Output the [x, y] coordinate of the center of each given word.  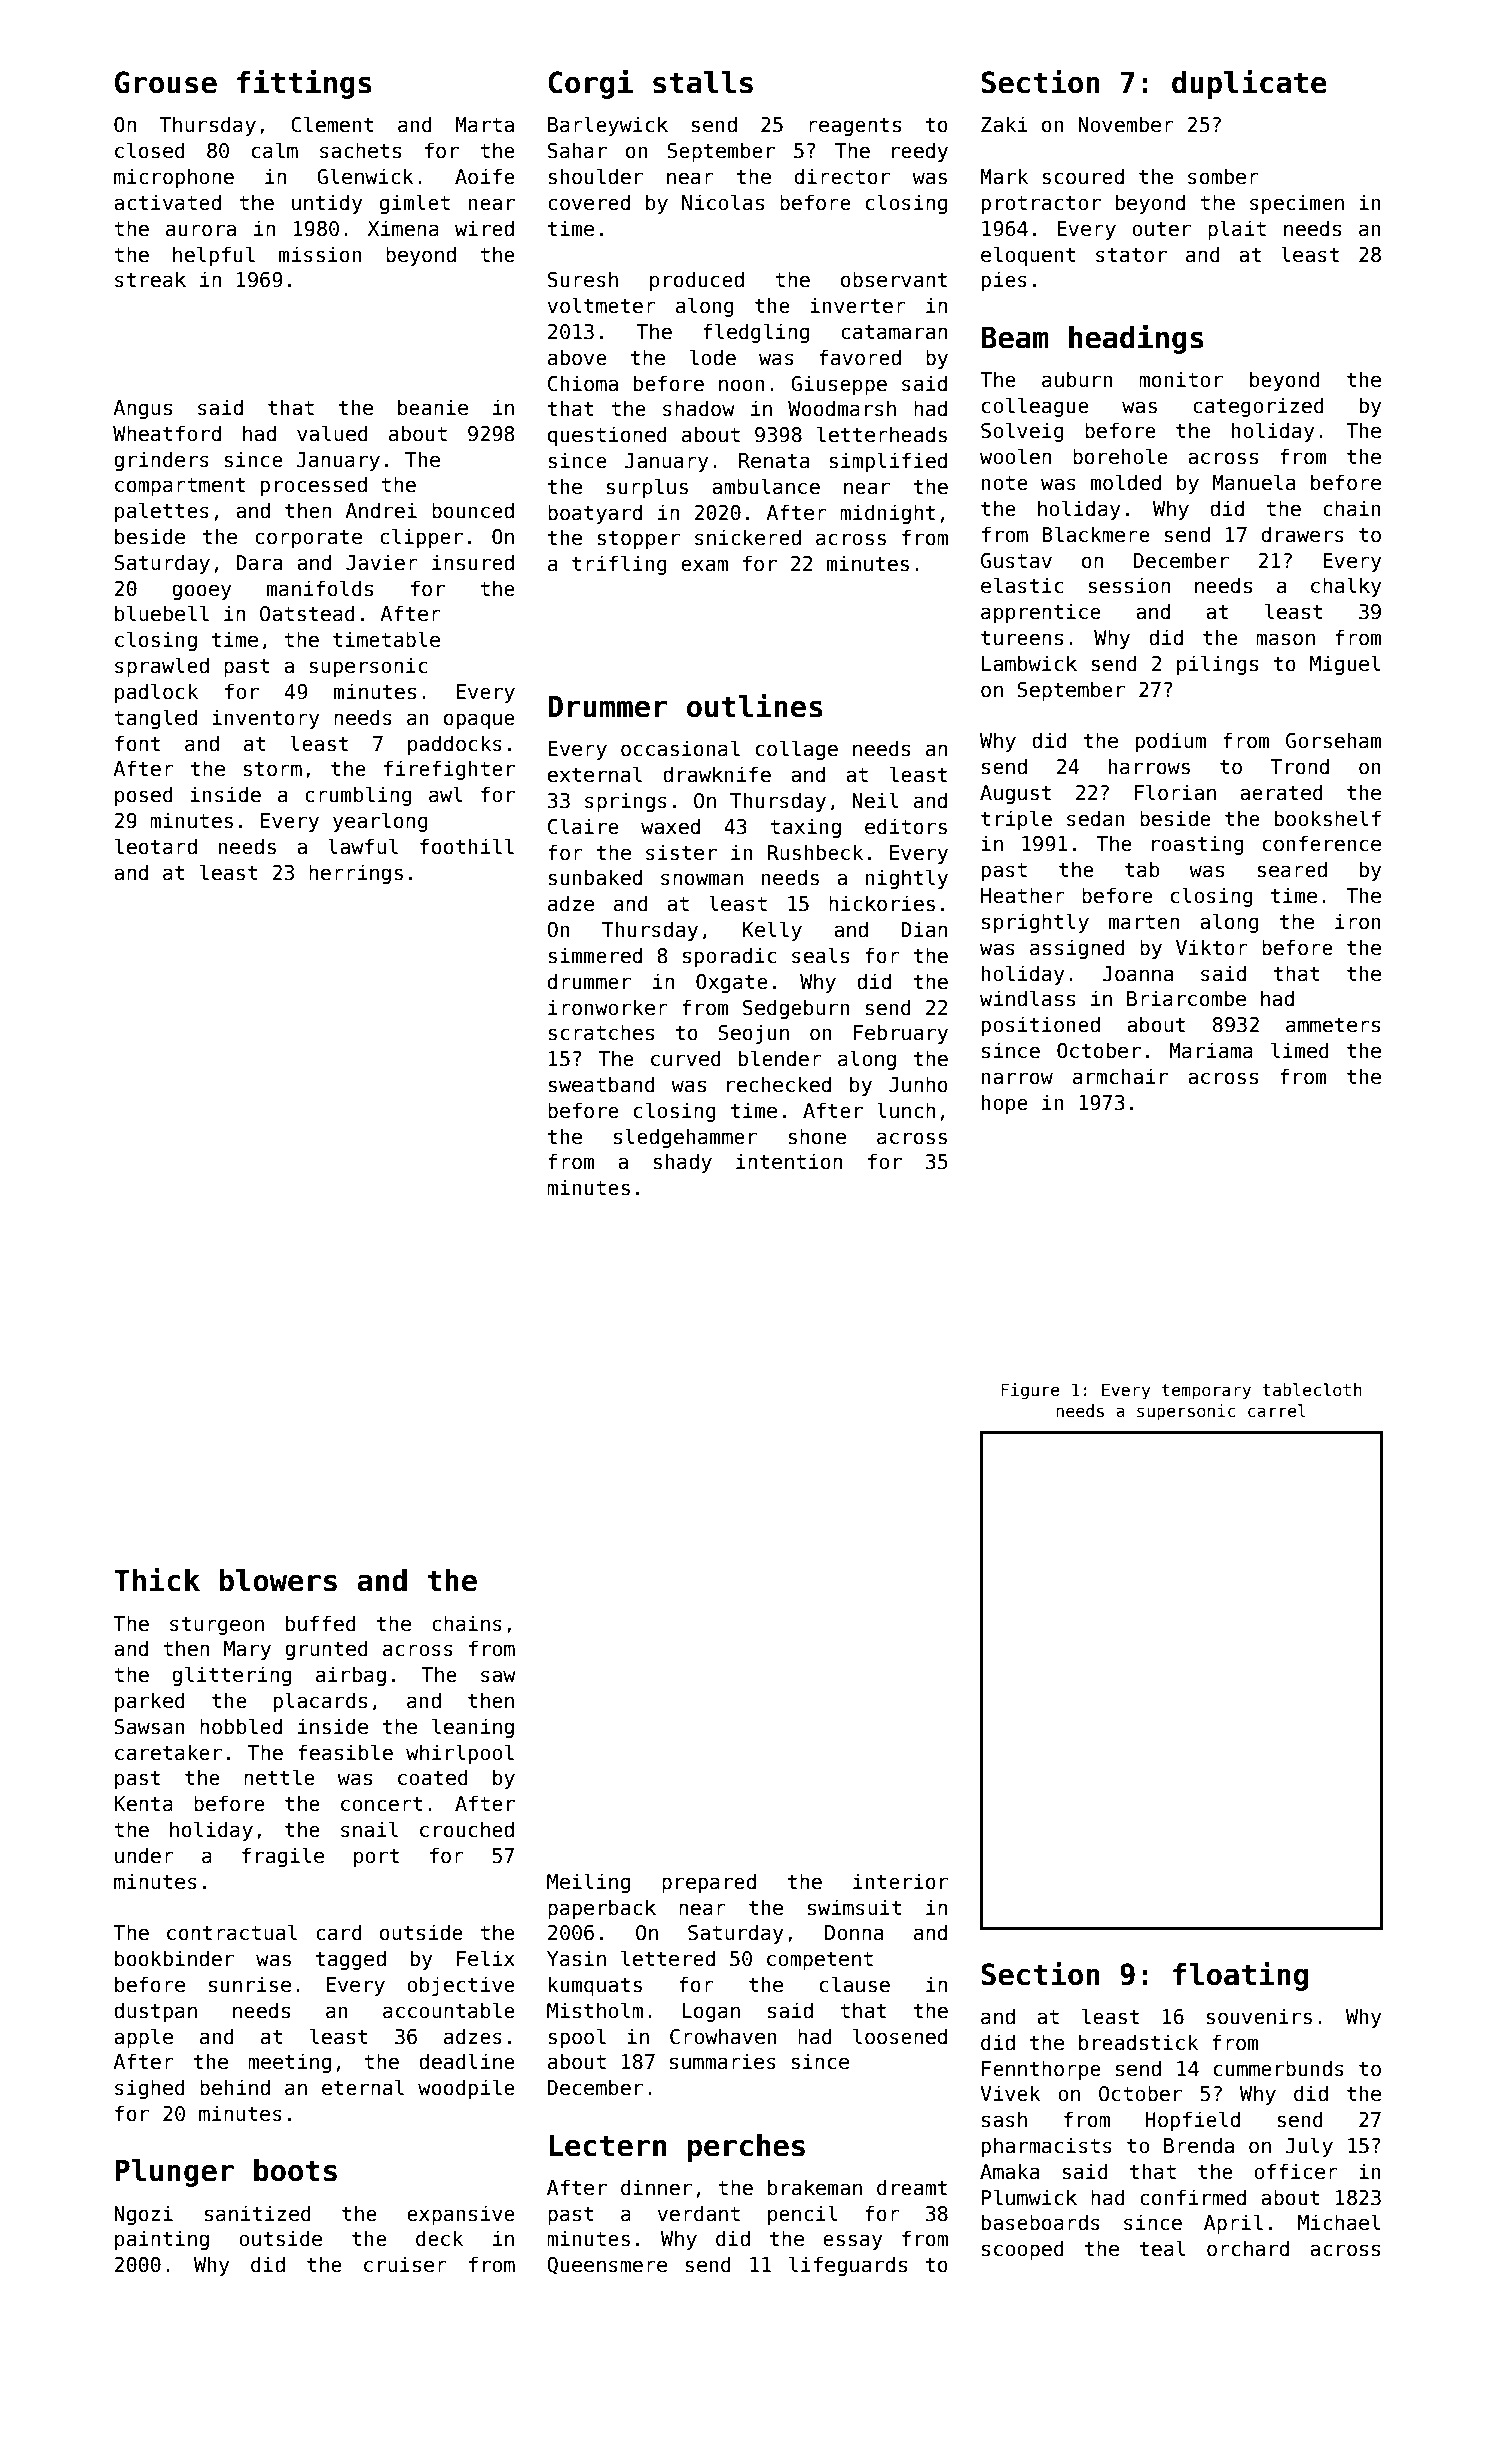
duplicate [1249, 84]
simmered [595, 955]
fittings [304, 84]
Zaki [1004, 124]
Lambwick [1029, 663]
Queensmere [607, 2266]
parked [150, 1702]
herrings [356, 874]
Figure [1030, 1391]
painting [162, 2240]
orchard [1248, 2248]
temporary [1206, 1392]
